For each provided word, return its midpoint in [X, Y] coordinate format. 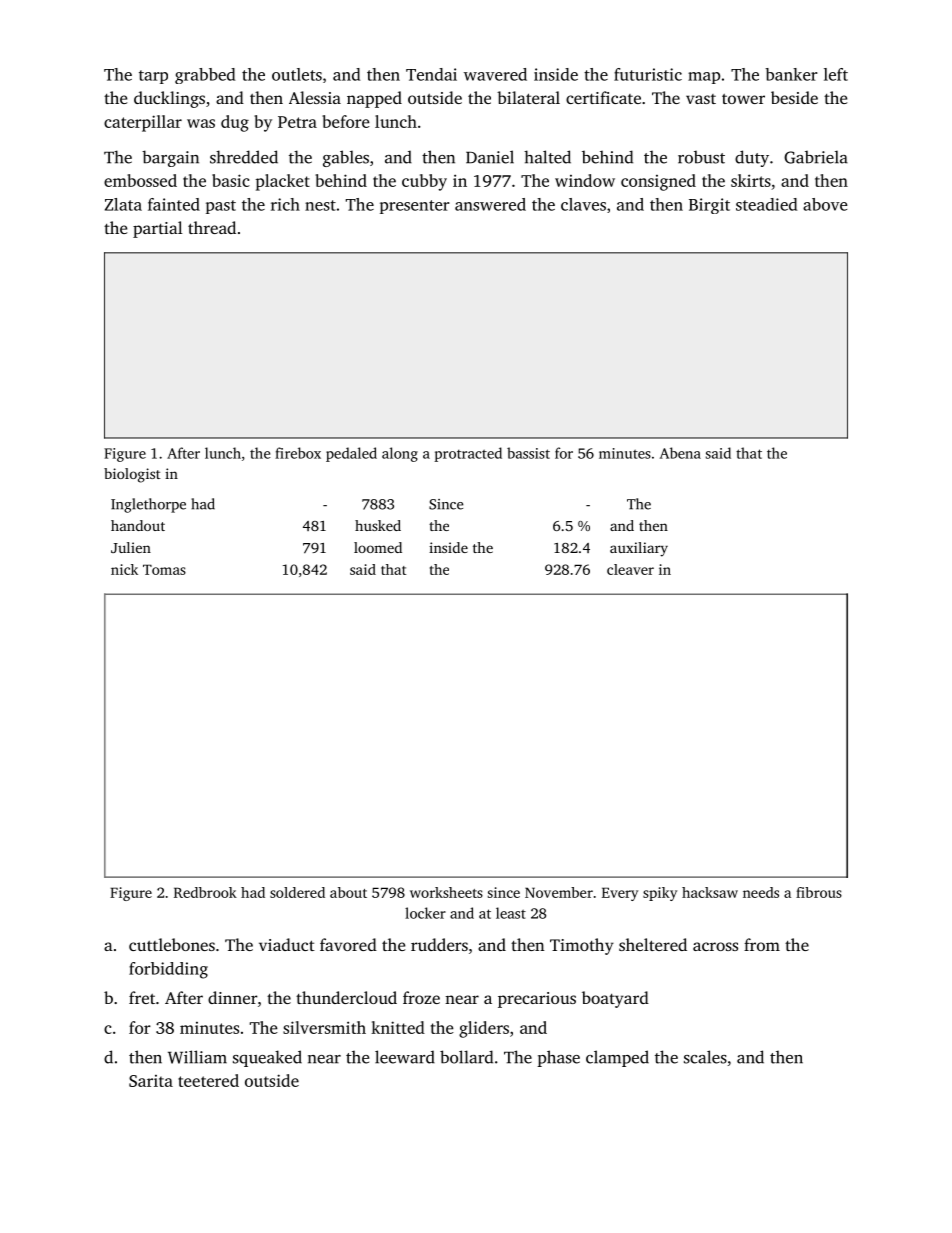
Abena [680, 453]
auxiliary [639, 549]
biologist [132, 475]
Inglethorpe [148, 505]
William [197, 1057]
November [559, 892]
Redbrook [205, 892]
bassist [528, 453]
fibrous [819, 892]
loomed [378, 547]
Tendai [431, 74]
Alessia [315, 97]
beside [794, 97]
